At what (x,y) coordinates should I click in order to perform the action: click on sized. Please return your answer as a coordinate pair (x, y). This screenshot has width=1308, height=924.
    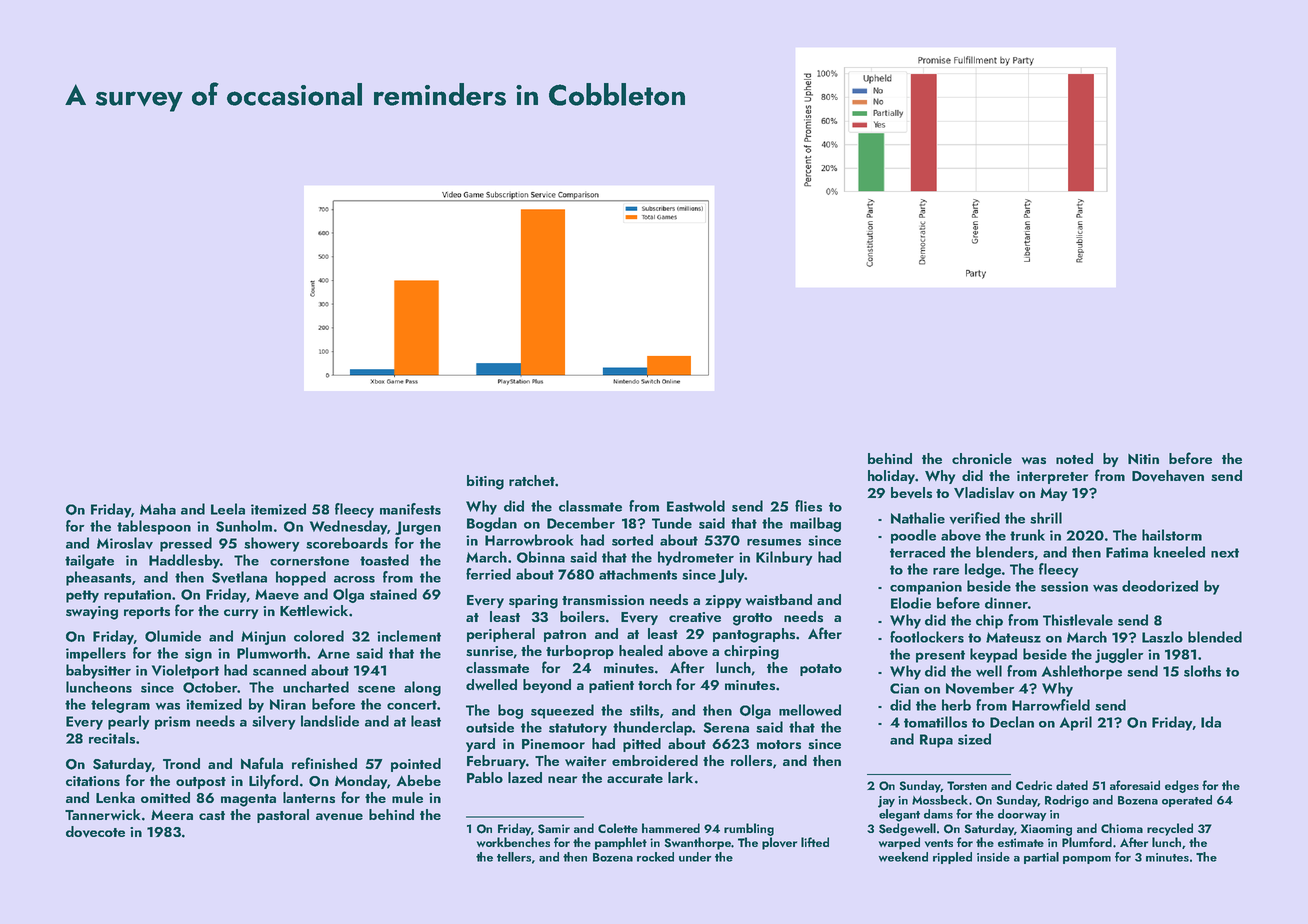
    Looking at the image, I should click on (974, 739).
